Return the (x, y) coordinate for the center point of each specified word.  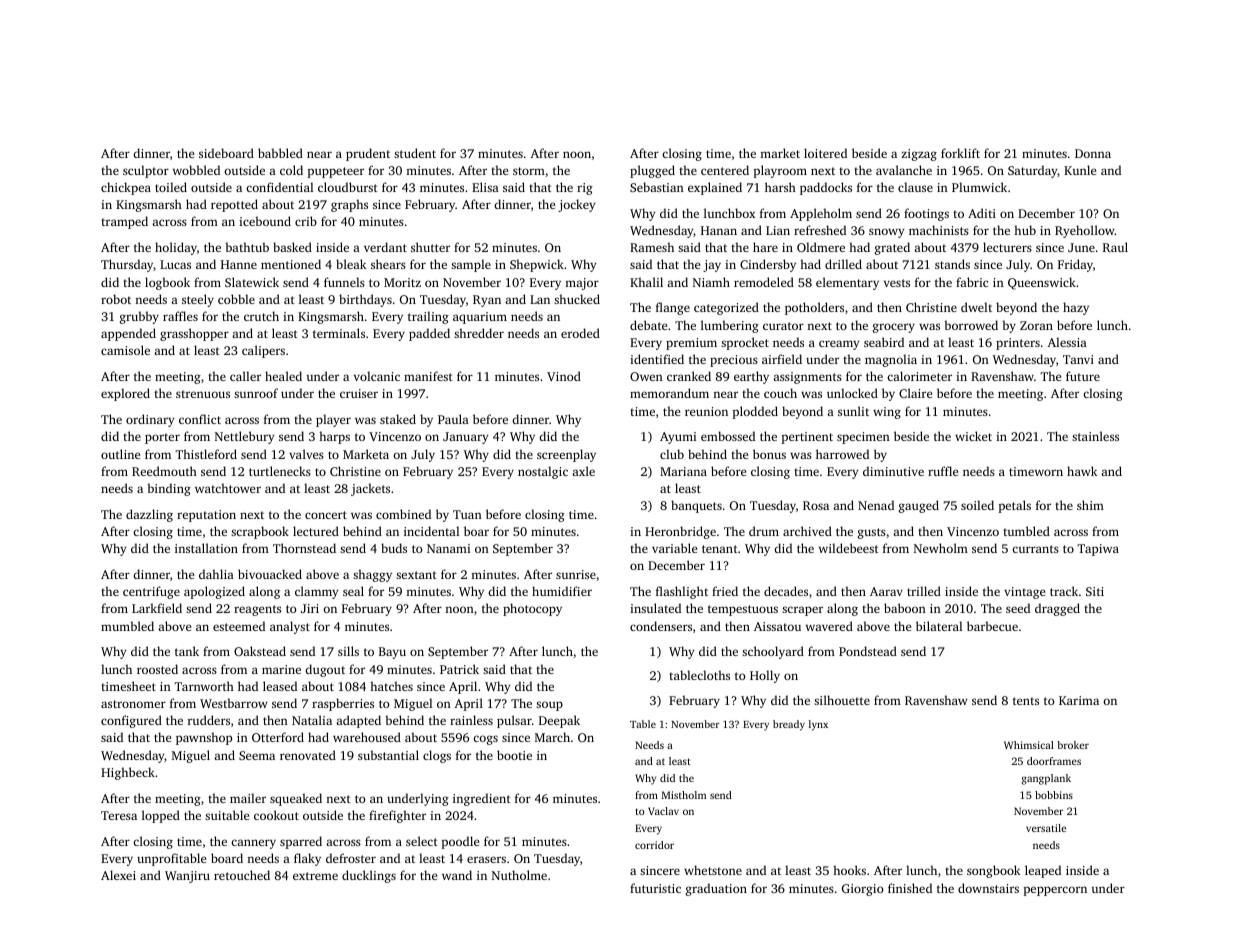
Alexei (118, 875)
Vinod (564, 376)
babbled (280, 153)
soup (549, 706)
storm (529, 171)
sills (348, 651)
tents (1026, 701)
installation (206, 548)
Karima (1079, 700)
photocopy (532, 609)
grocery (894, 328)
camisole (125, 350)
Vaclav (663, 811)
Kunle (1080, 170)
